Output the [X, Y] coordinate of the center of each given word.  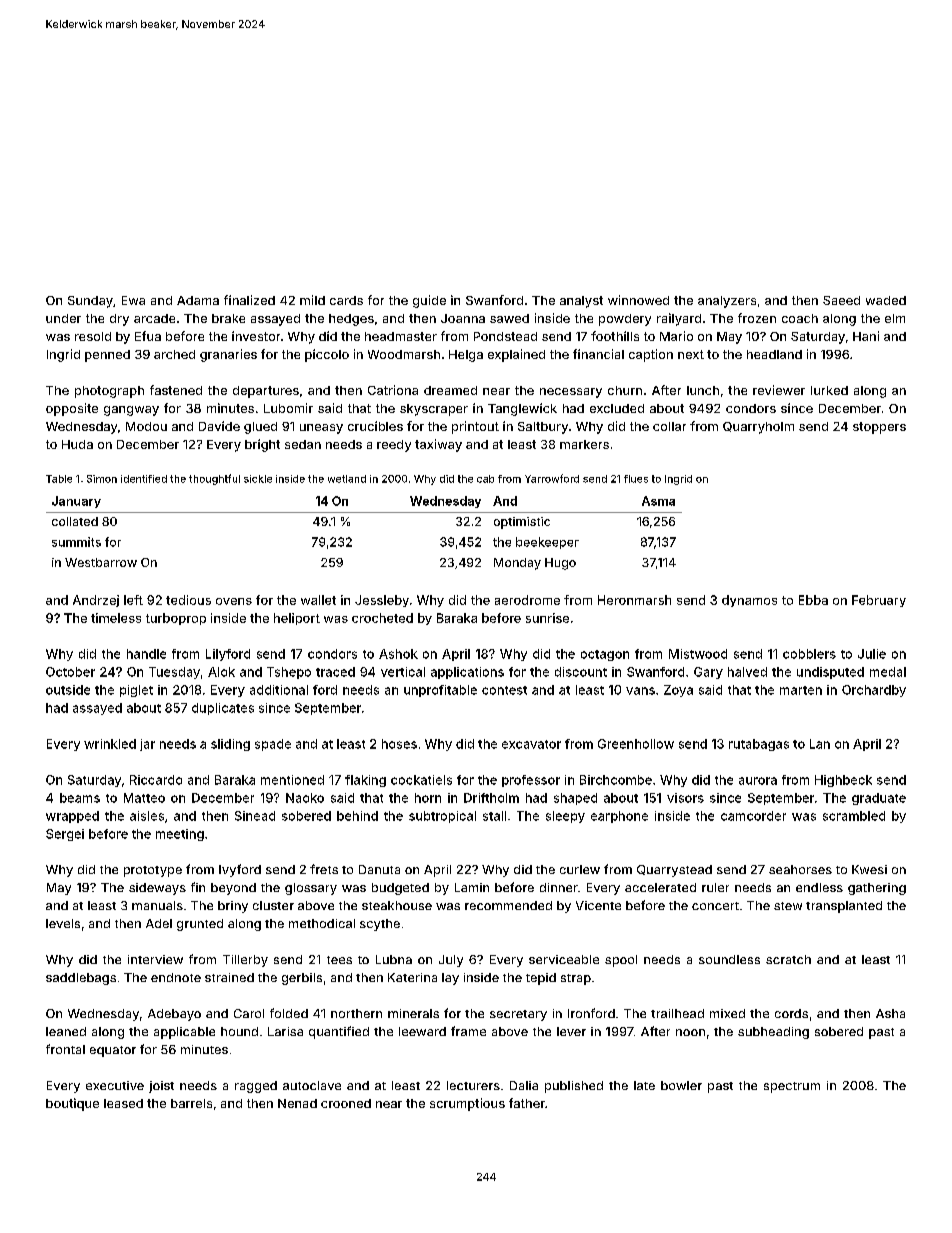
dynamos [749, 601]
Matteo [144, 798]
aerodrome [527, 600]
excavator [531, 744]
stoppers [879, 428]
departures [266, 392]
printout [475, 427]
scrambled [854, 816]
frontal [65, 1049]
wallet [318, 600]
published [574, 1087]
